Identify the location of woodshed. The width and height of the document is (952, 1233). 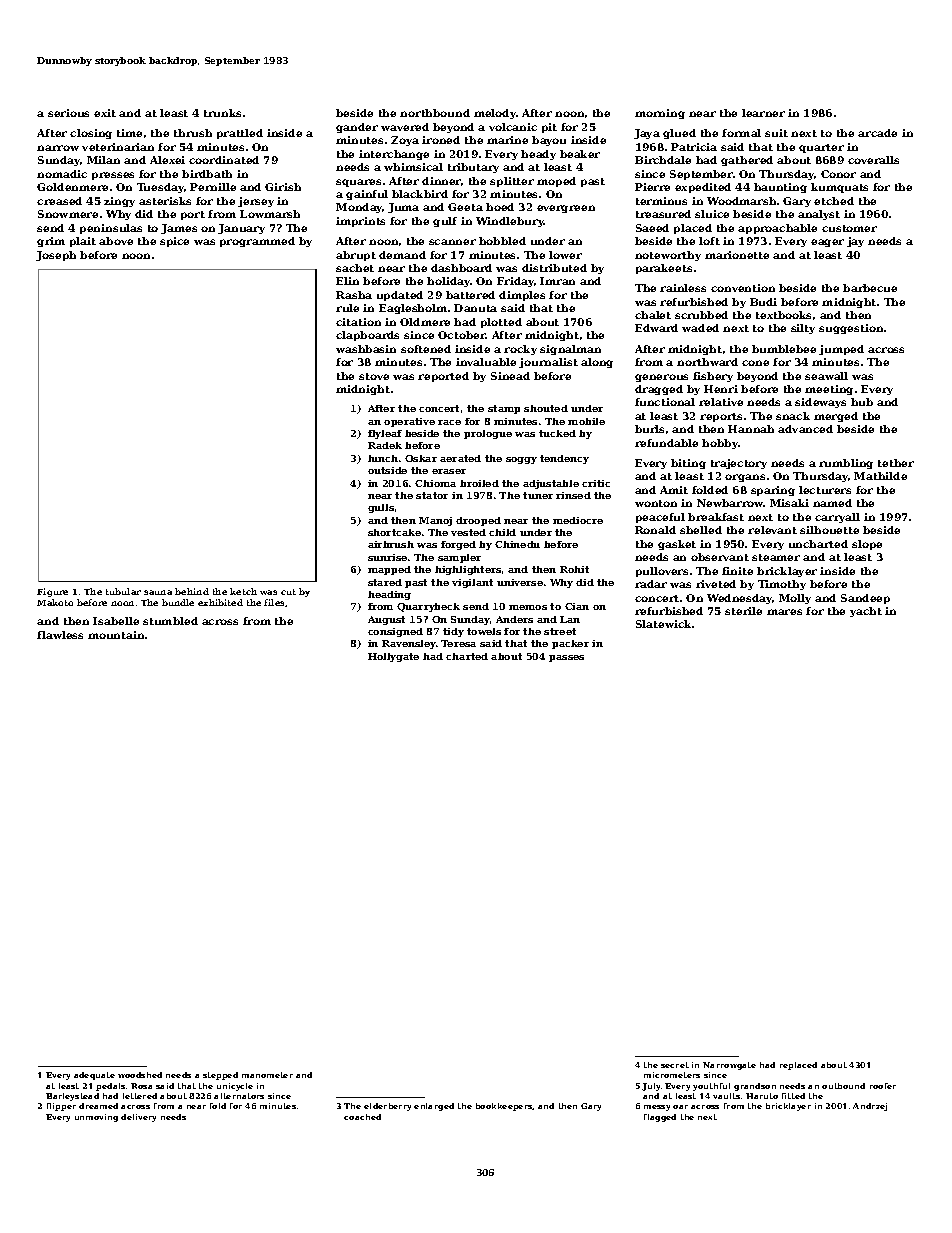
(140, 1075).
